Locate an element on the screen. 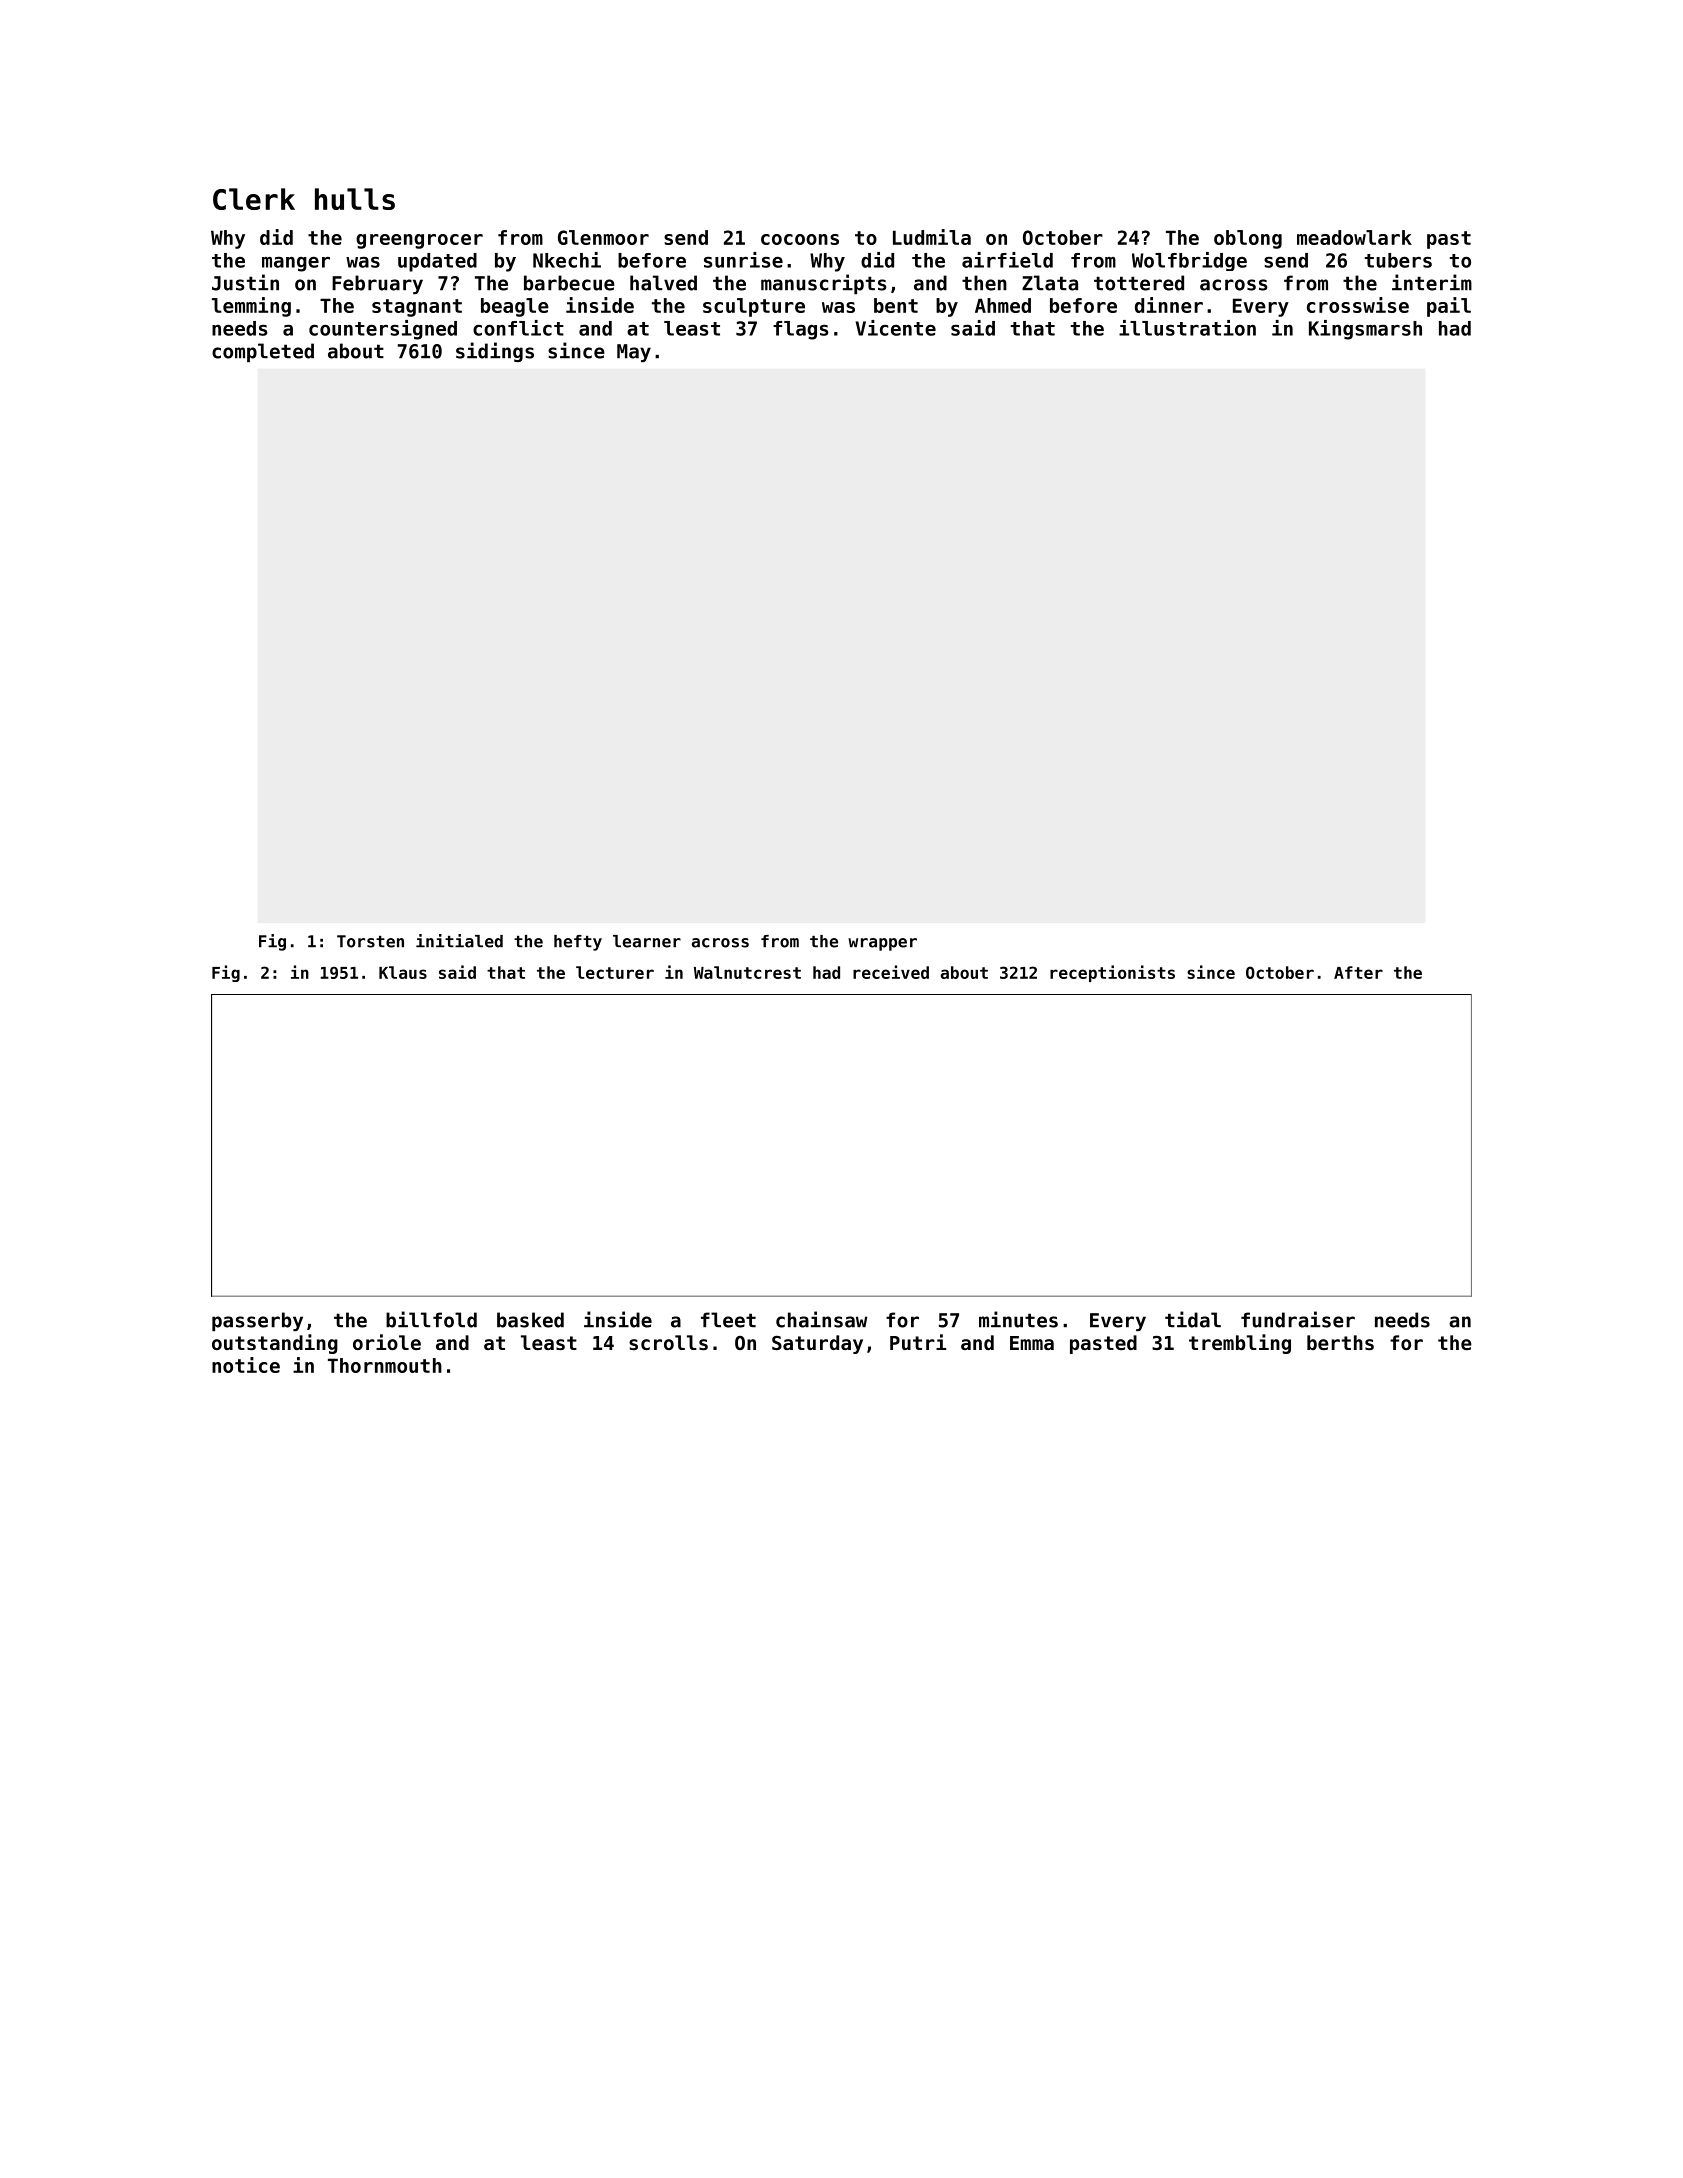  trembling is located at coordinates (1240, 1344).
